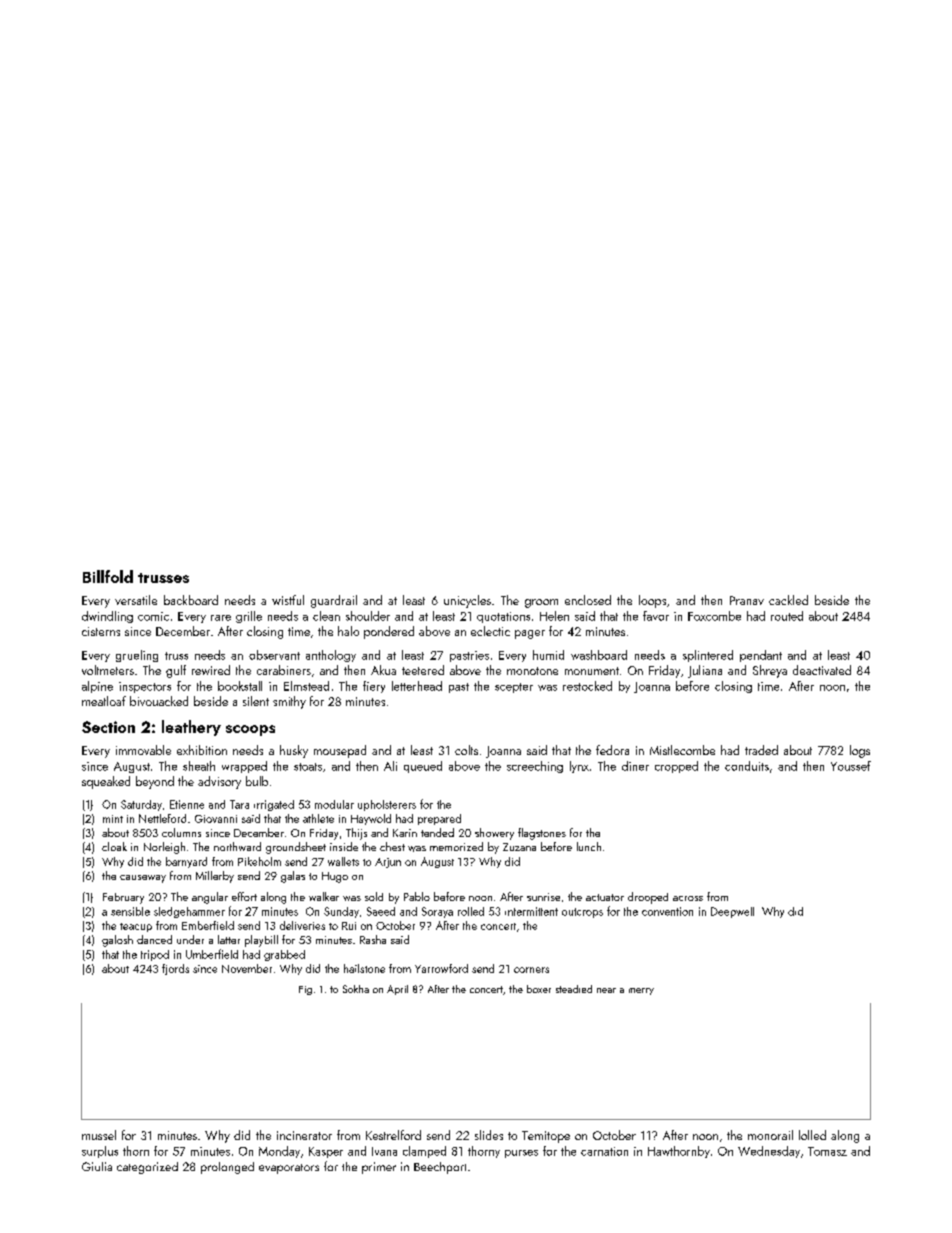 This screenshot has width=952, height=1233. What do you see at coordinates (732, 912) in the screenshot?
I see `Deepwell` at bounding box center [732, 912].
